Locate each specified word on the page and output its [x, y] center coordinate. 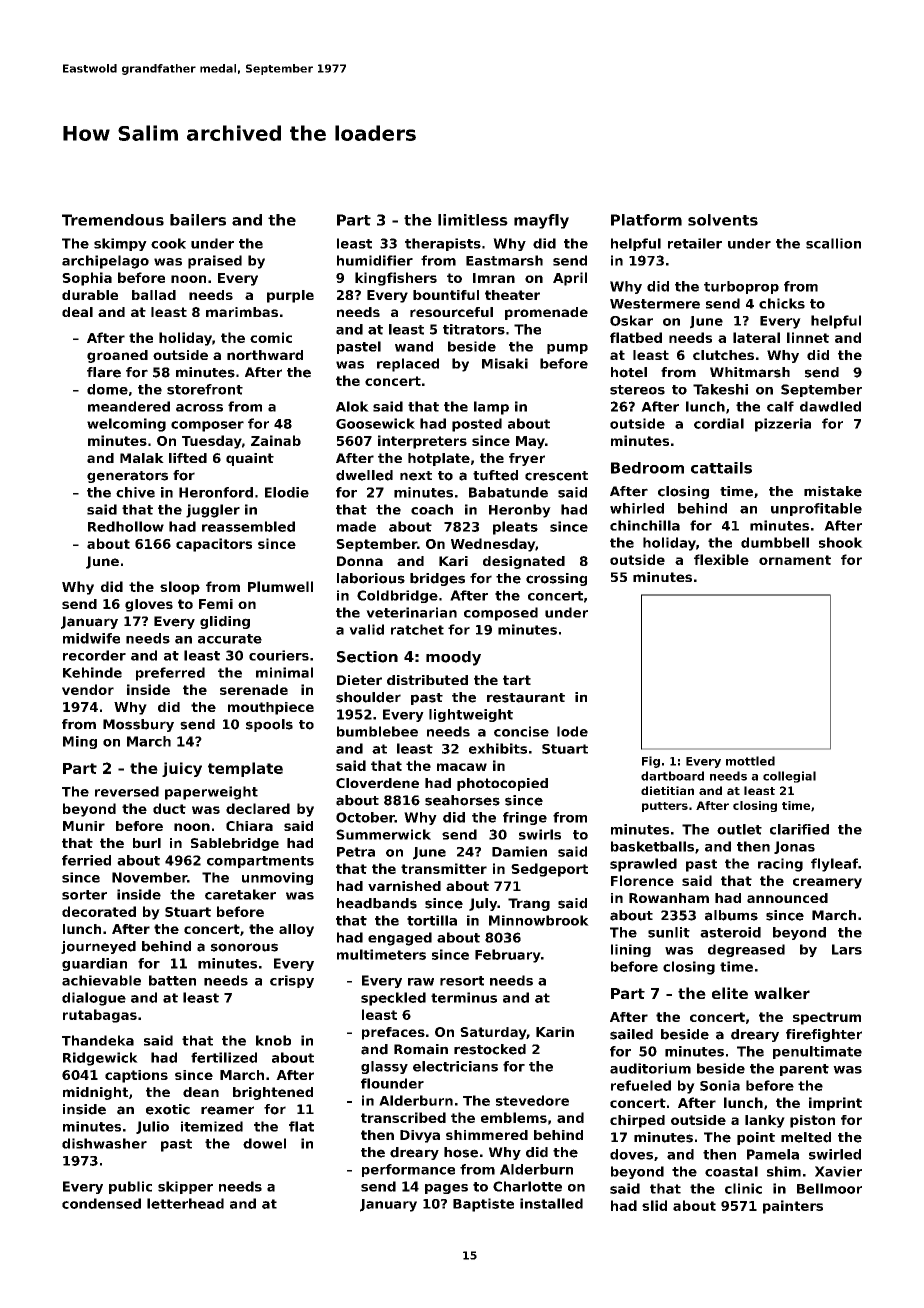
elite [730, 993]
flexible [721, 559]
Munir [84, 826]
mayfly [541, 221]
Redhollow [126, 526]
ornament [795, 560]
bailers [198, 220]
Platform [646, 220]
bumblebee [377, 731]
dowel [264, 1143]
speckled [393, 999]
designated [524, 562]
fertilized [224, 1057]
